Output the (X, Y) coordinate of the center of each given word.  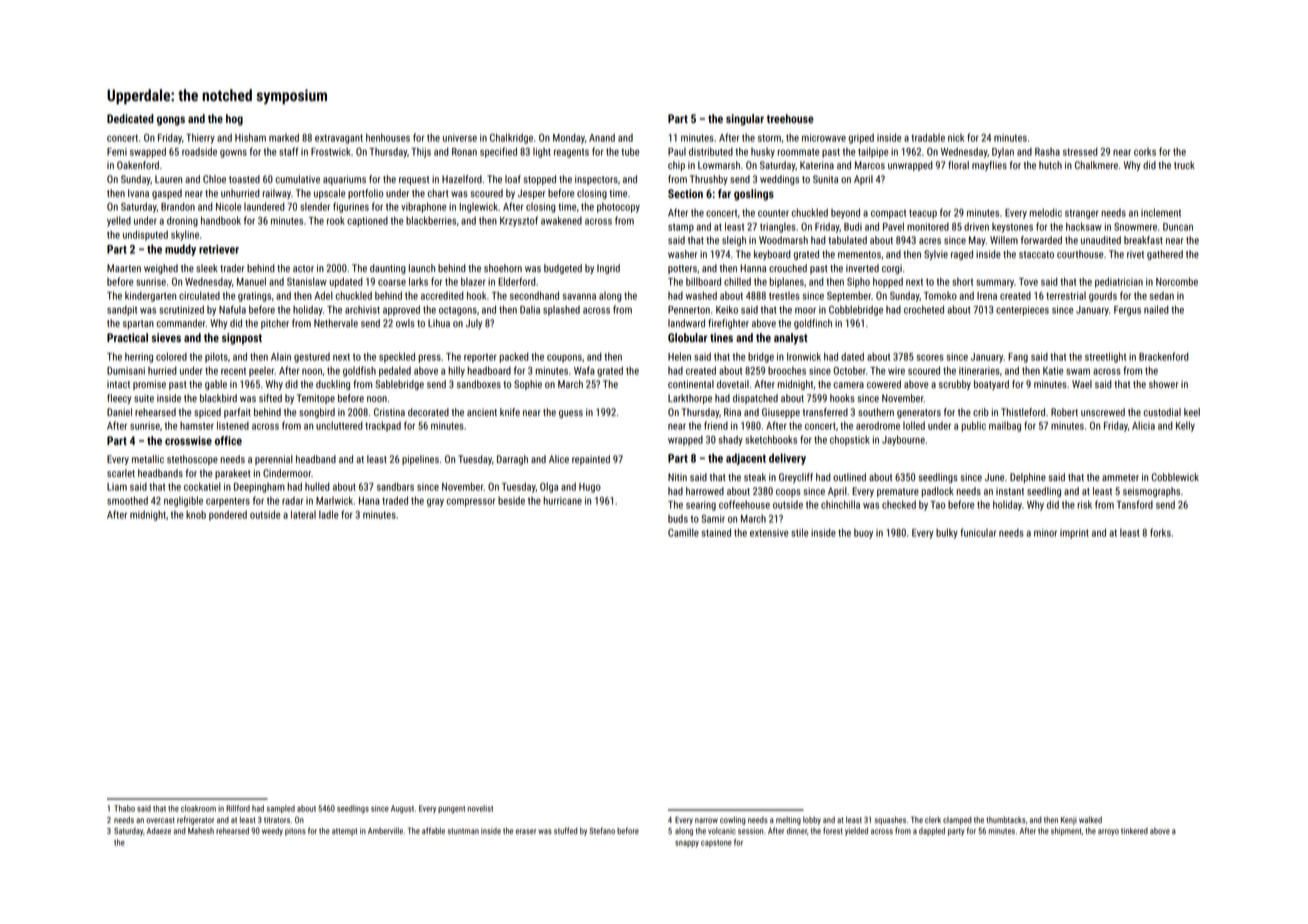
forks (1160, 532)
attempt (344, 832)
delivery (787, 459)
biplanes (786, 282)
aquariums (344, 180)
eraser (526, 831)
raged (962, 255)
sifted (270, 398)
